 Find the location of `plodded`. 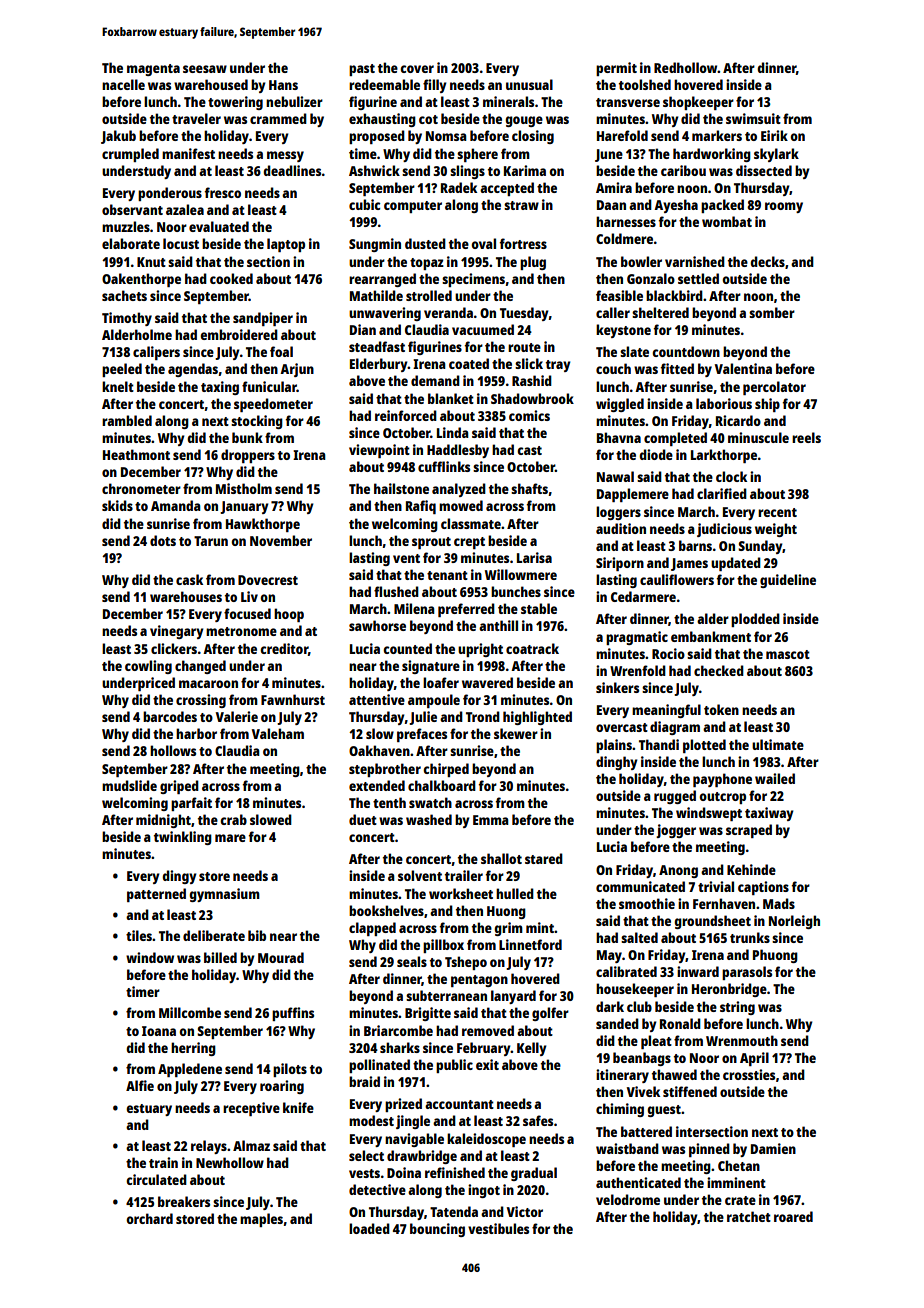

plodded is located at coordinates (755, 620).
